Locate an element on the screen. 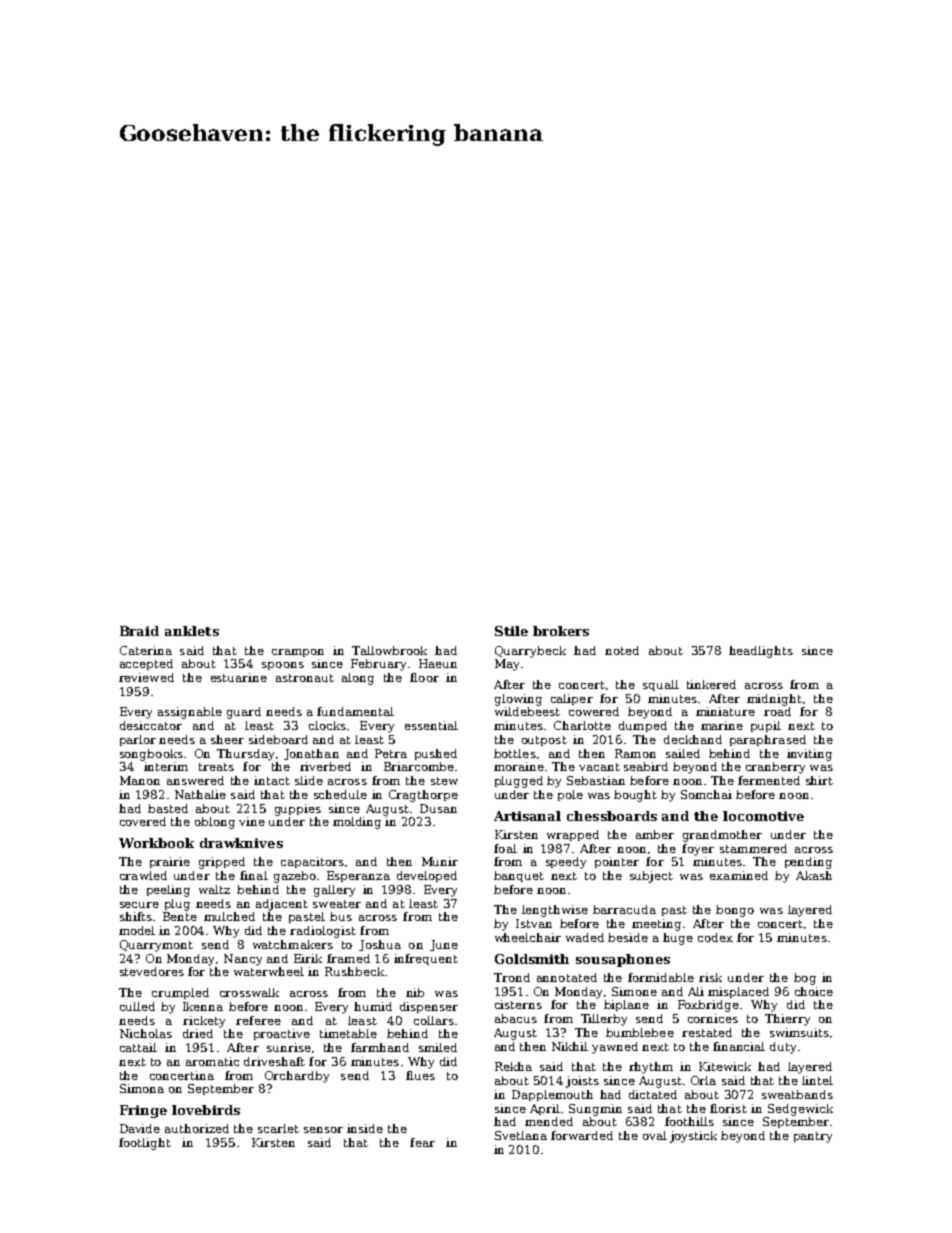  oval is located at coordinates (655, 1135).
